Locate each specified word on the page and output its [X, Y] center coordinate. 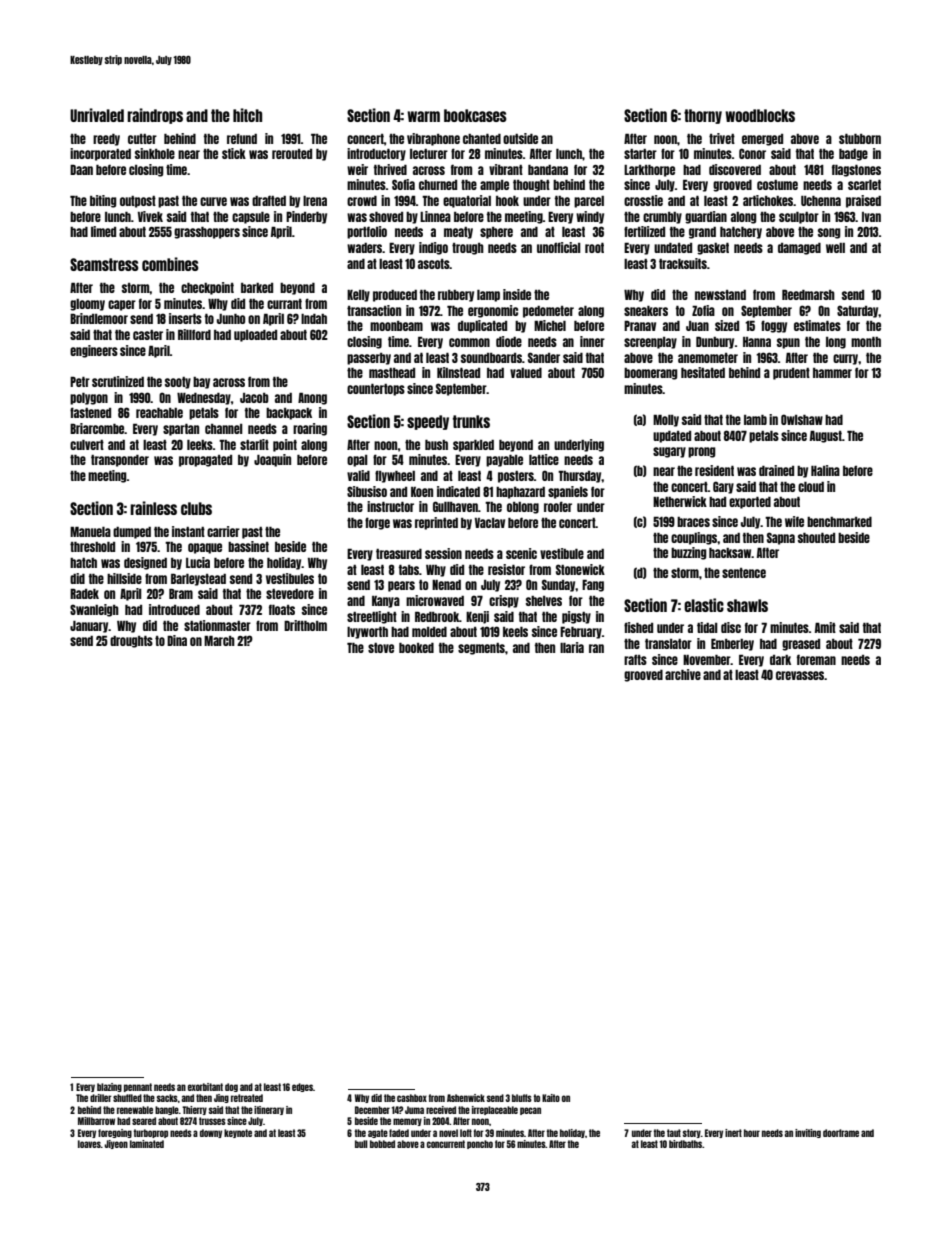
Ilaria [572, 647]
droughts [131, 642]
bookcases [475, 115]
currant [284, 304]
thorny [703, 116]
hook [507, 201]
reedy [106, 140]
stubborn [860, 139]
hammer [832, 373]
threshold [92, 547]
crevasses [800, 675]
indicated [458, 491]
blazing [109, 1087]
